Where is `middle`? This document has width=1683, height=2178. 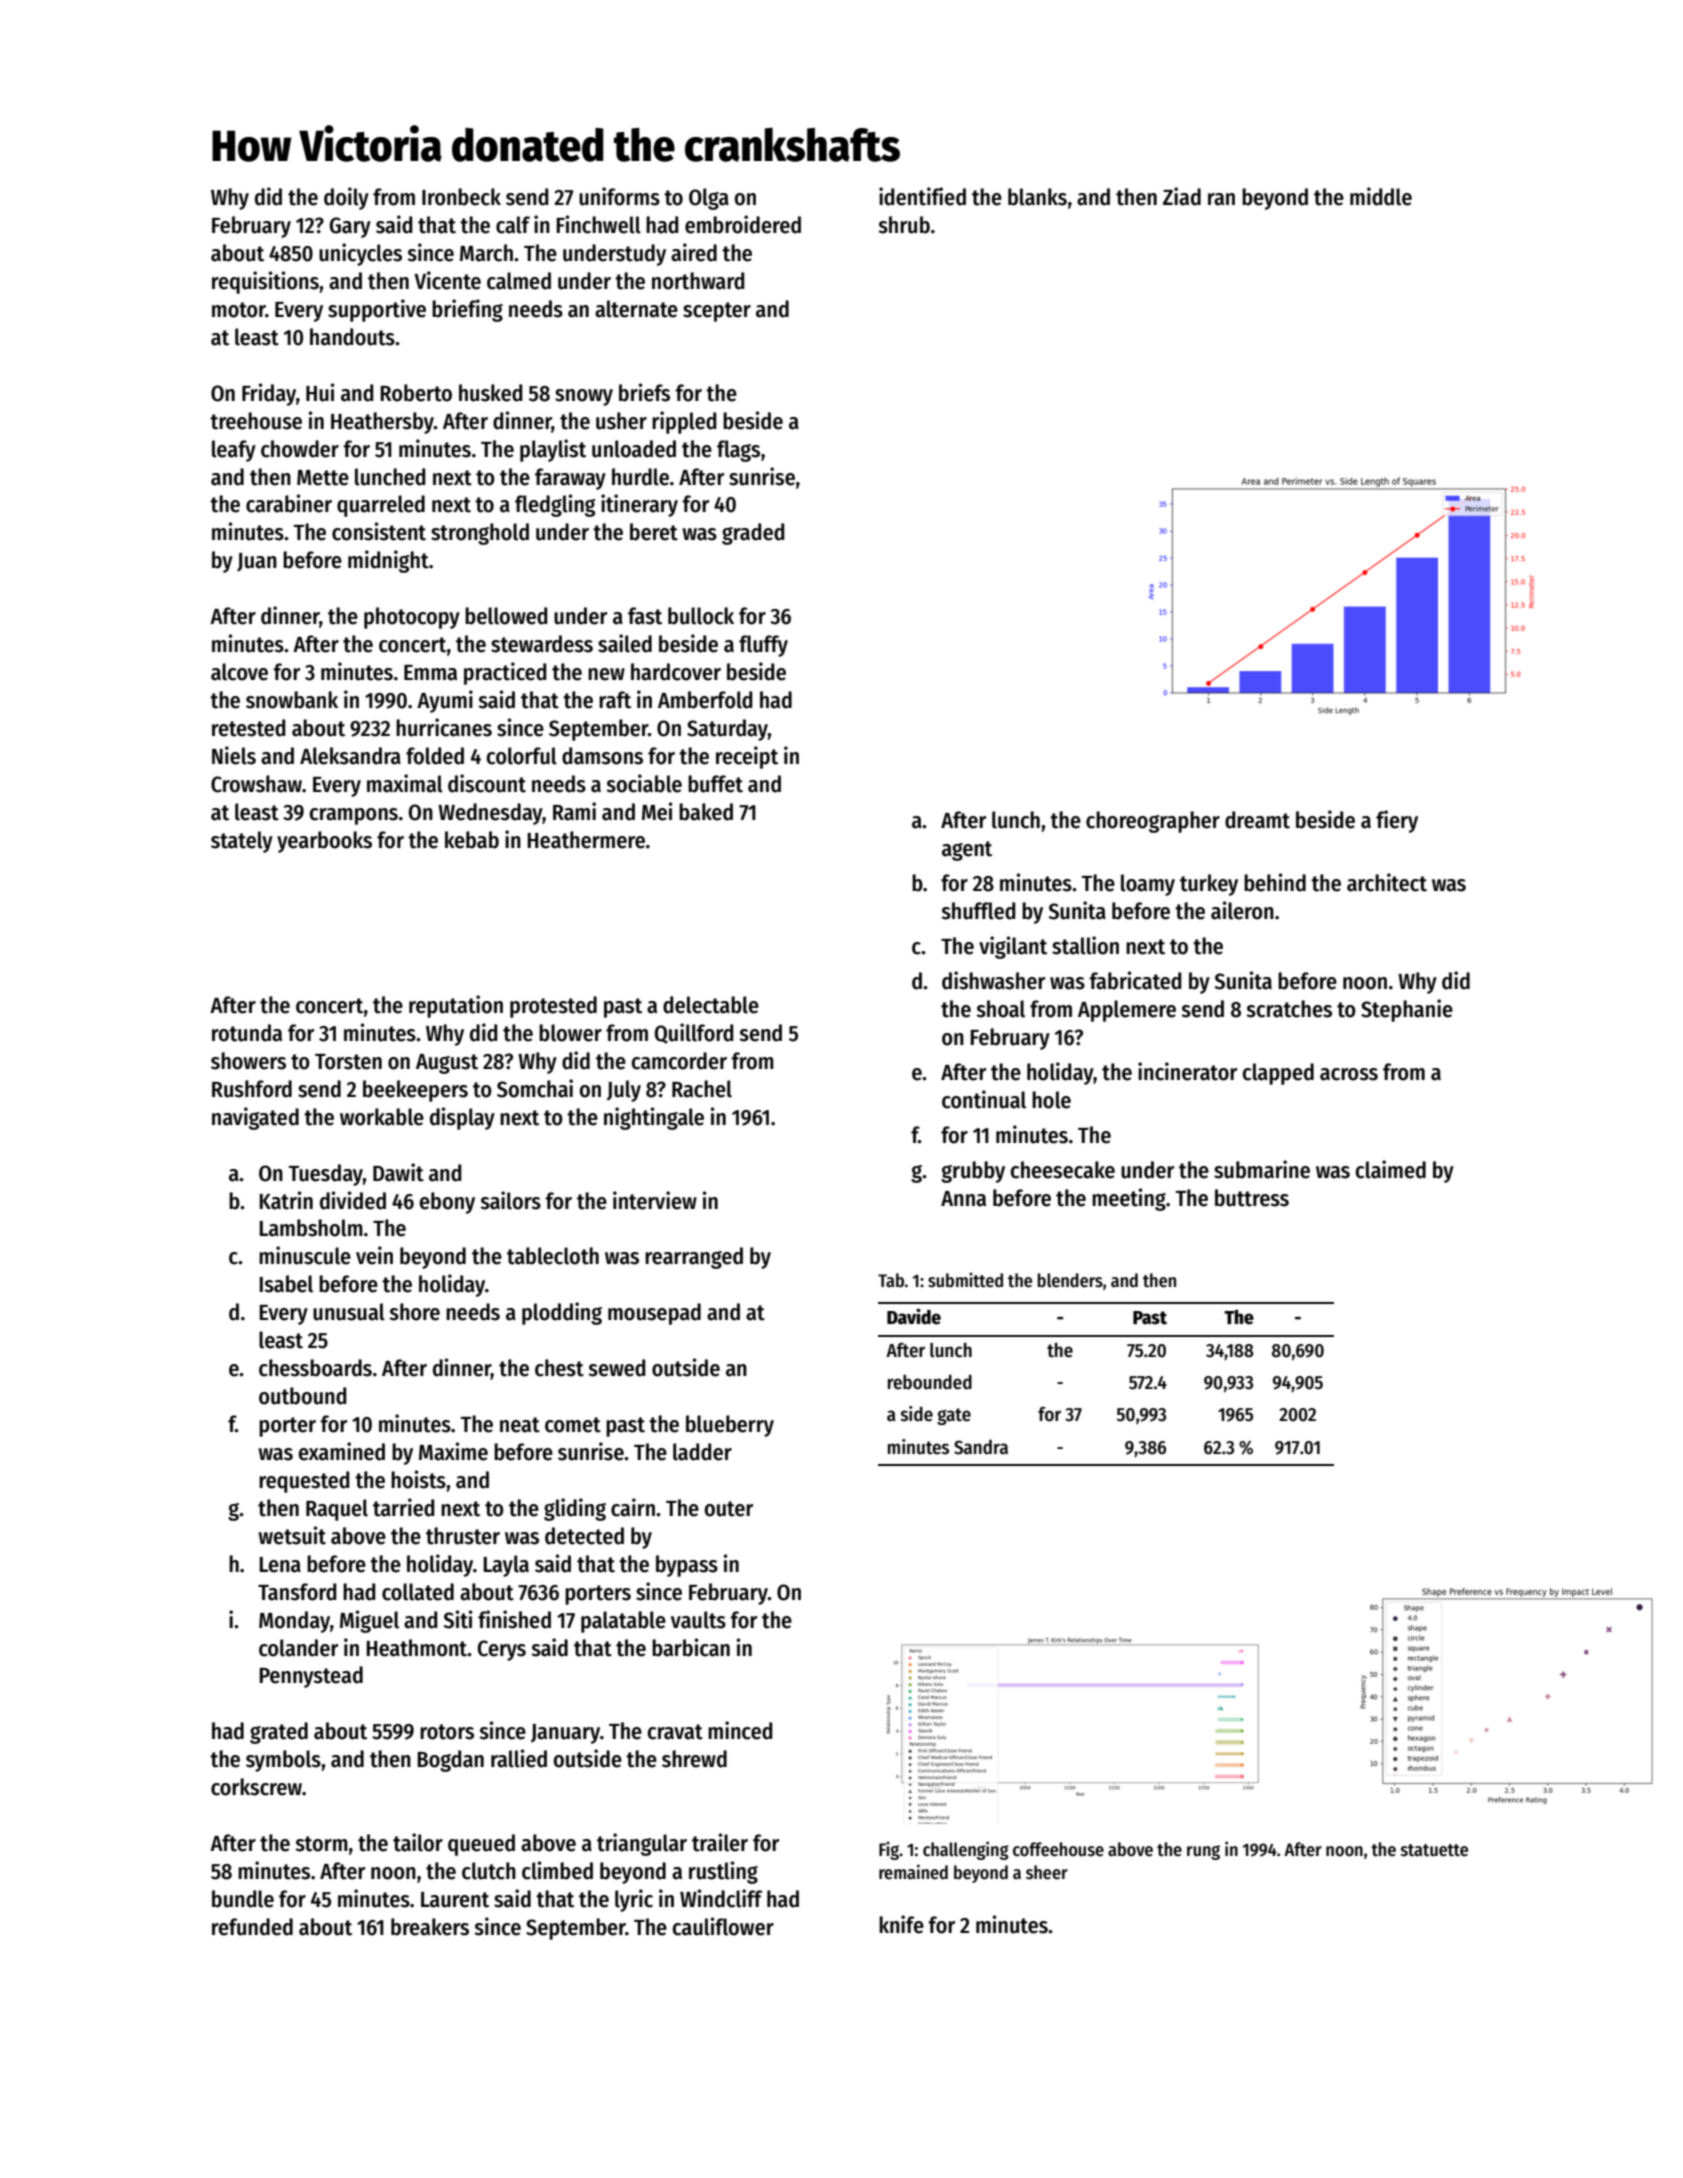 middle is located at coordinates (1381, 196).
